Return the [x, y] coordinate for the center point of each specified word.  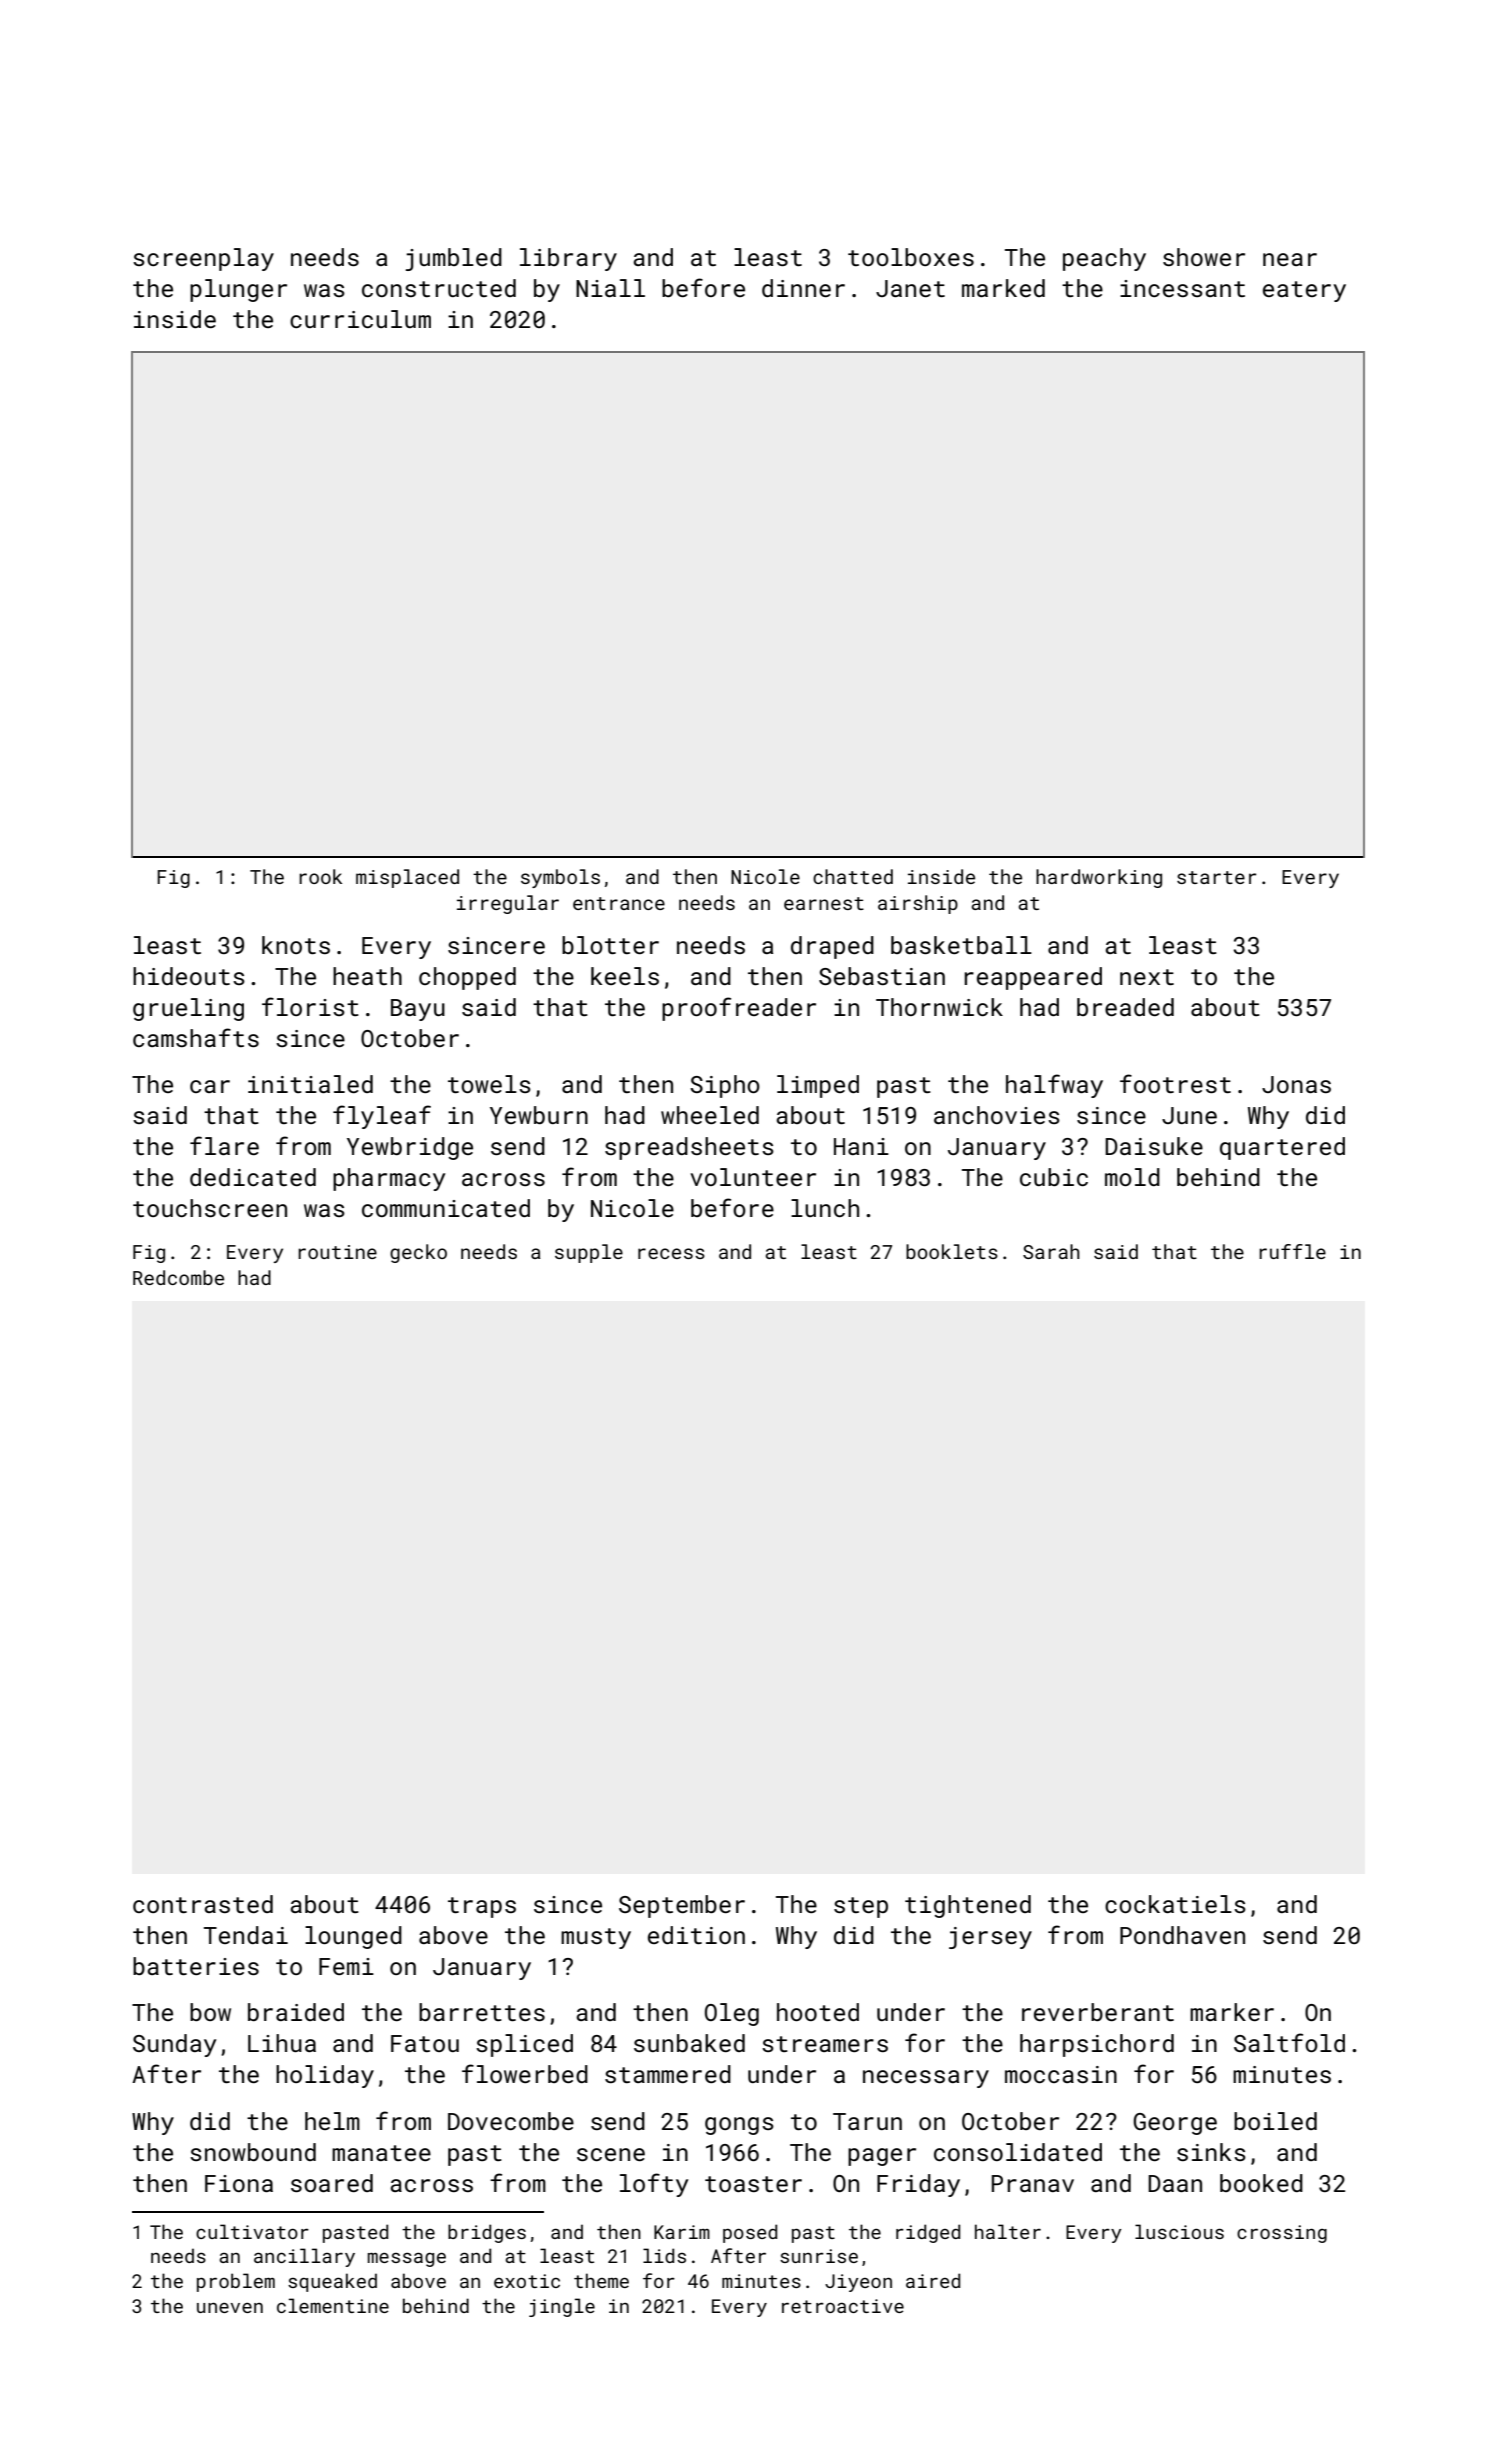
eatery [1304, 291]
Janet [910, 288]
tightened [968, 1906]
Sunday [174, 2045]
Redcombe [178, 1277]
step [861, 1907]
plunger [238, 290]
